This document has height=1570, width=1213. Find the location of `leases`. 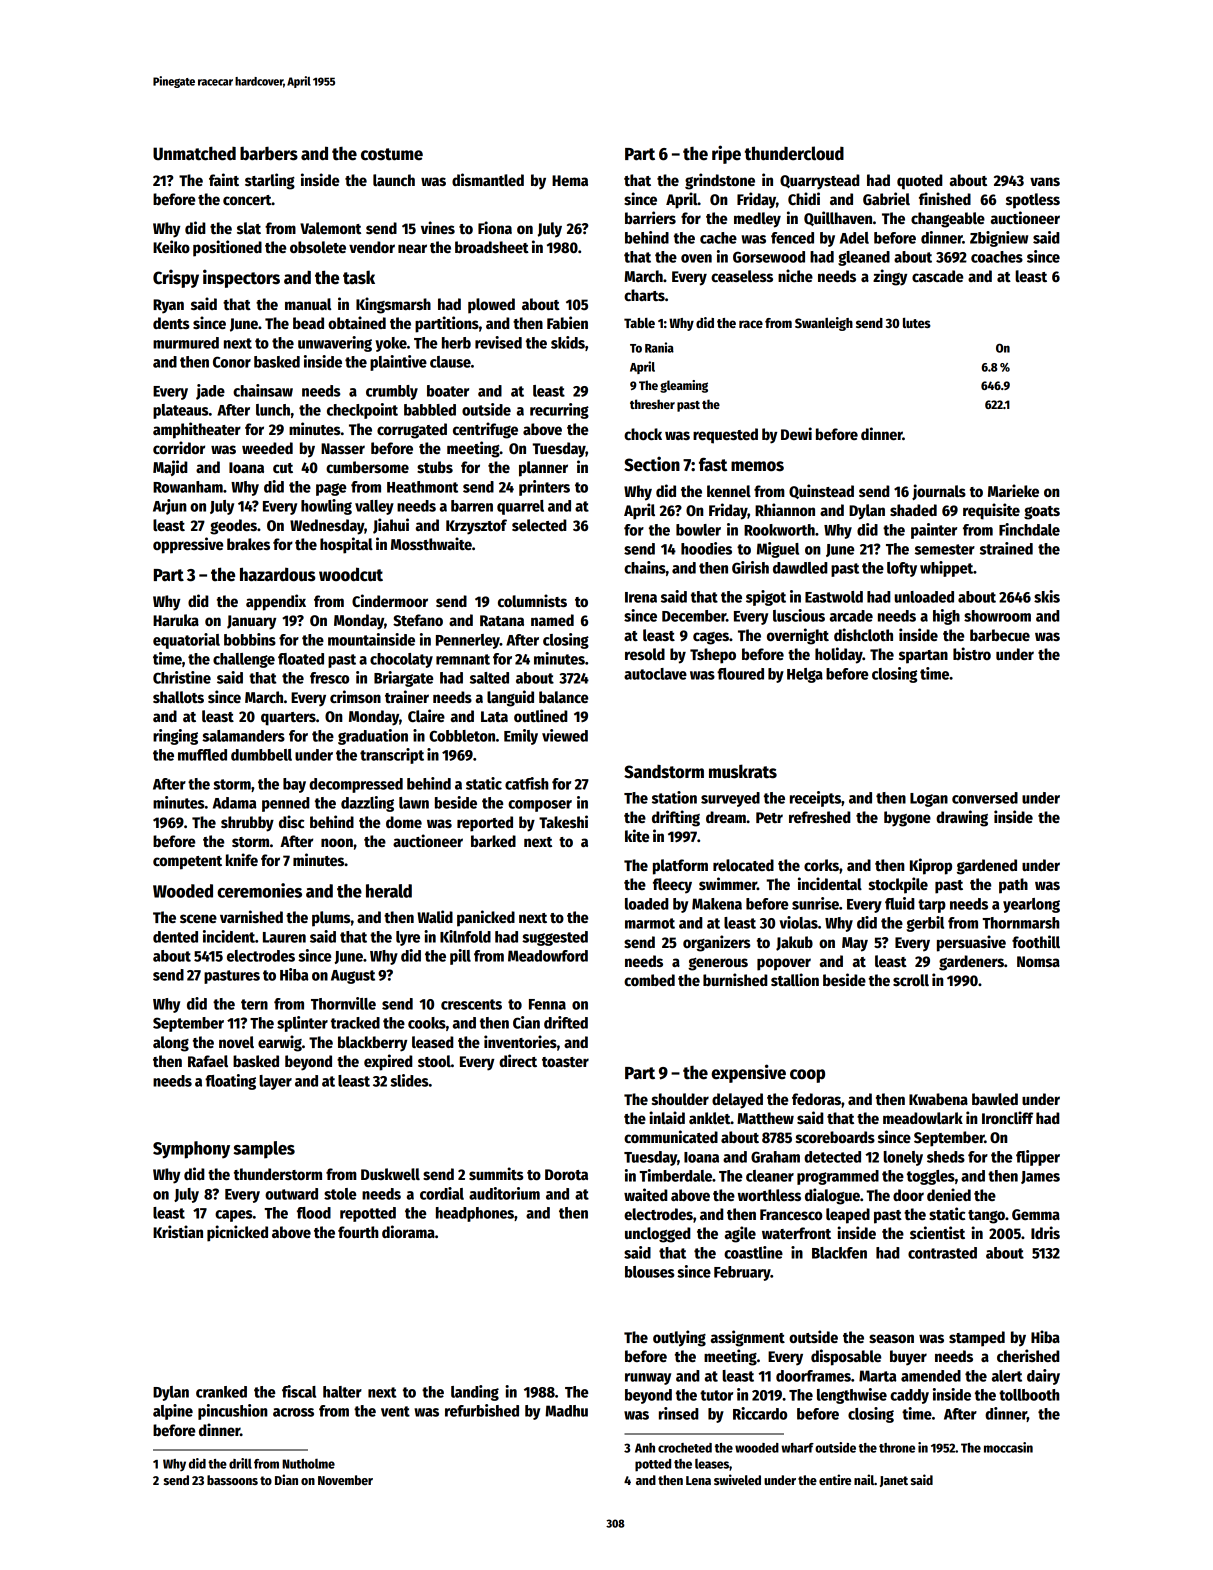

leases is located at coordinates (712, 1464).
